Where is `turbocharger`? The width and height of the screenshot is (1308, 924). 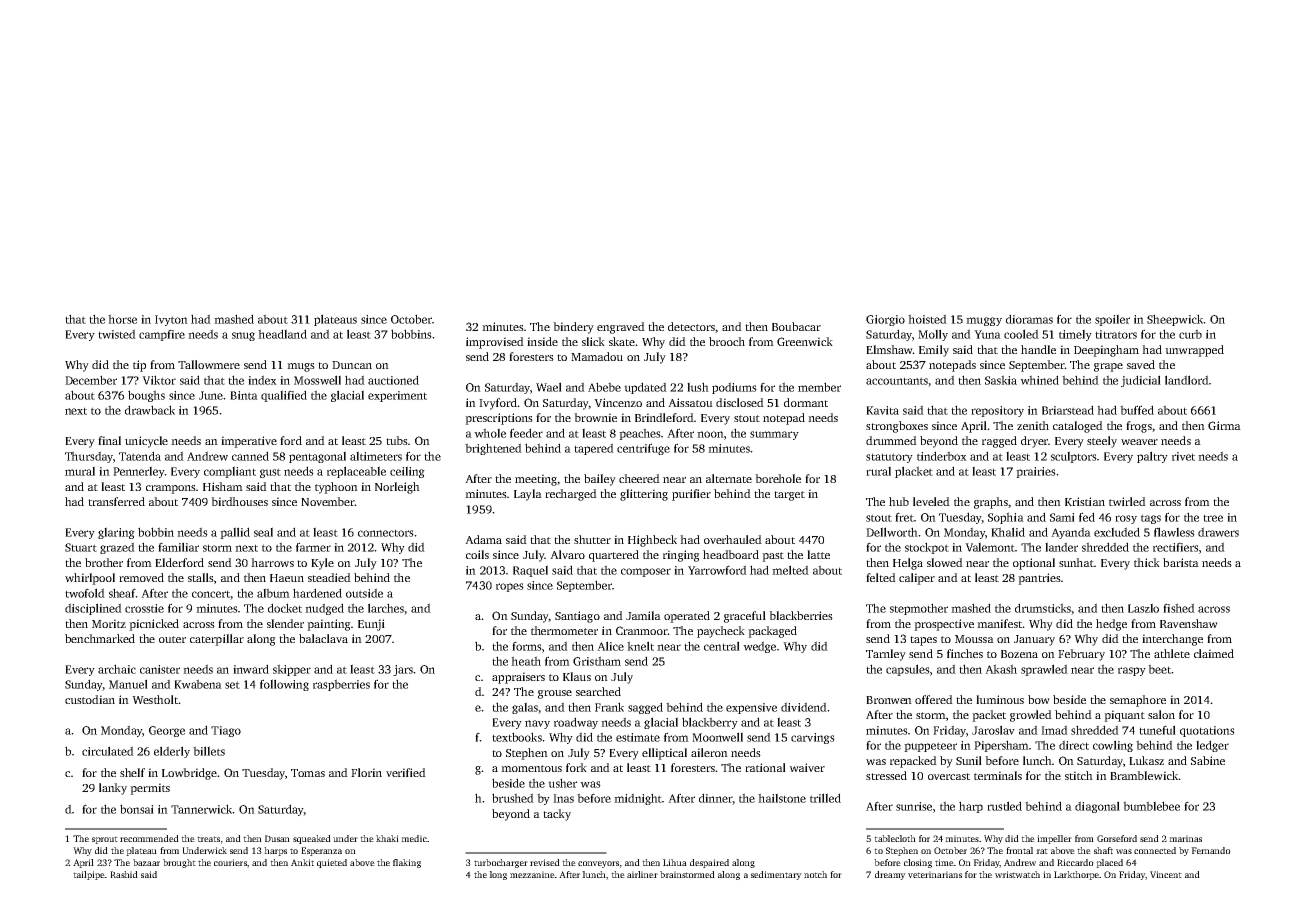
turbocharger is located at coordinates (501, 863).
